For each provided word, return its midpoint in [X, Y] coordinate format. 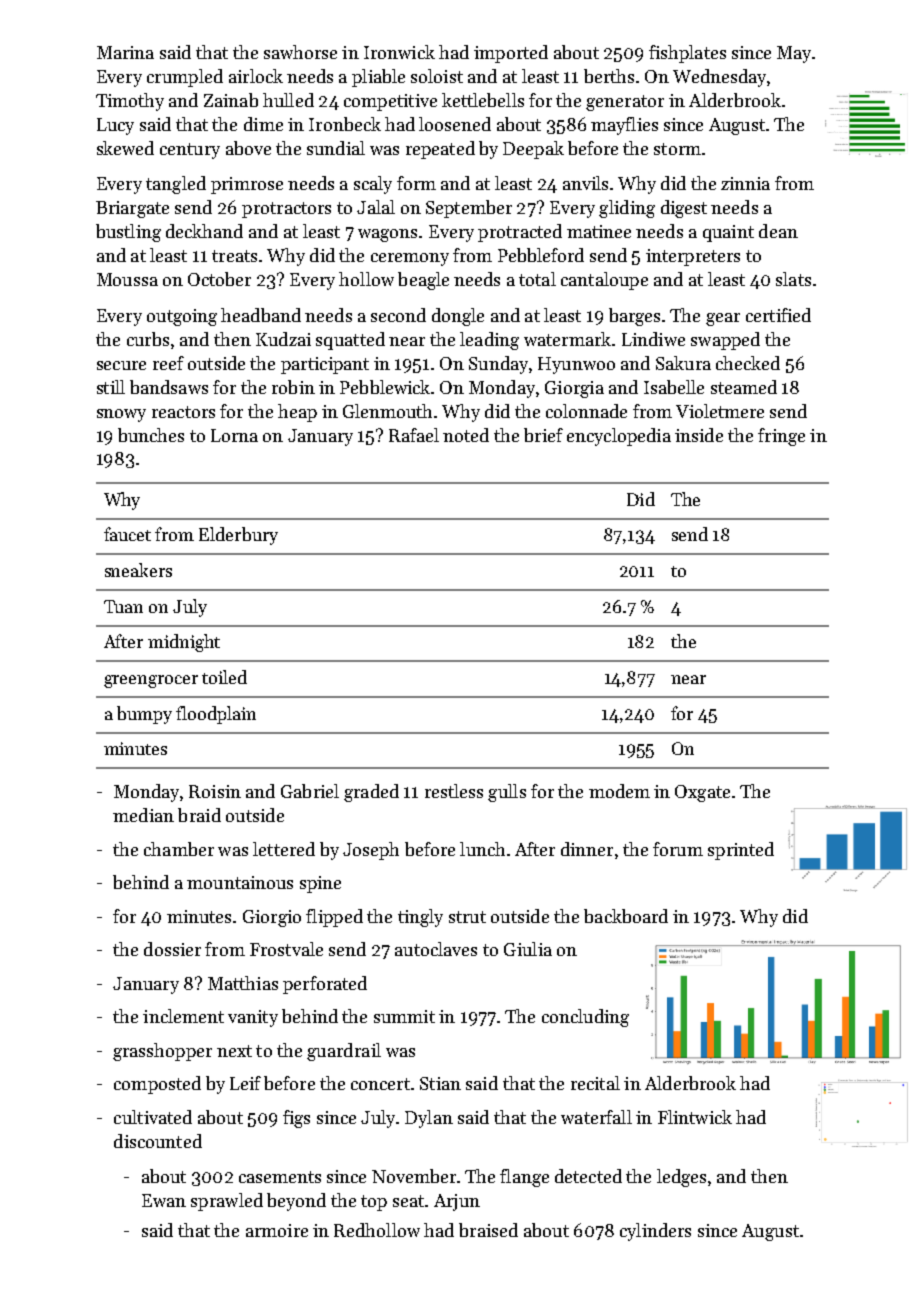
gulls [507, 793]
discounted [158, 1141]
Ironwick [399, 52]
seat [408, 1201]
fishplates [687, 54]
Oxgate [702, 793]
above [248, 148]
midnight [184, 643]
